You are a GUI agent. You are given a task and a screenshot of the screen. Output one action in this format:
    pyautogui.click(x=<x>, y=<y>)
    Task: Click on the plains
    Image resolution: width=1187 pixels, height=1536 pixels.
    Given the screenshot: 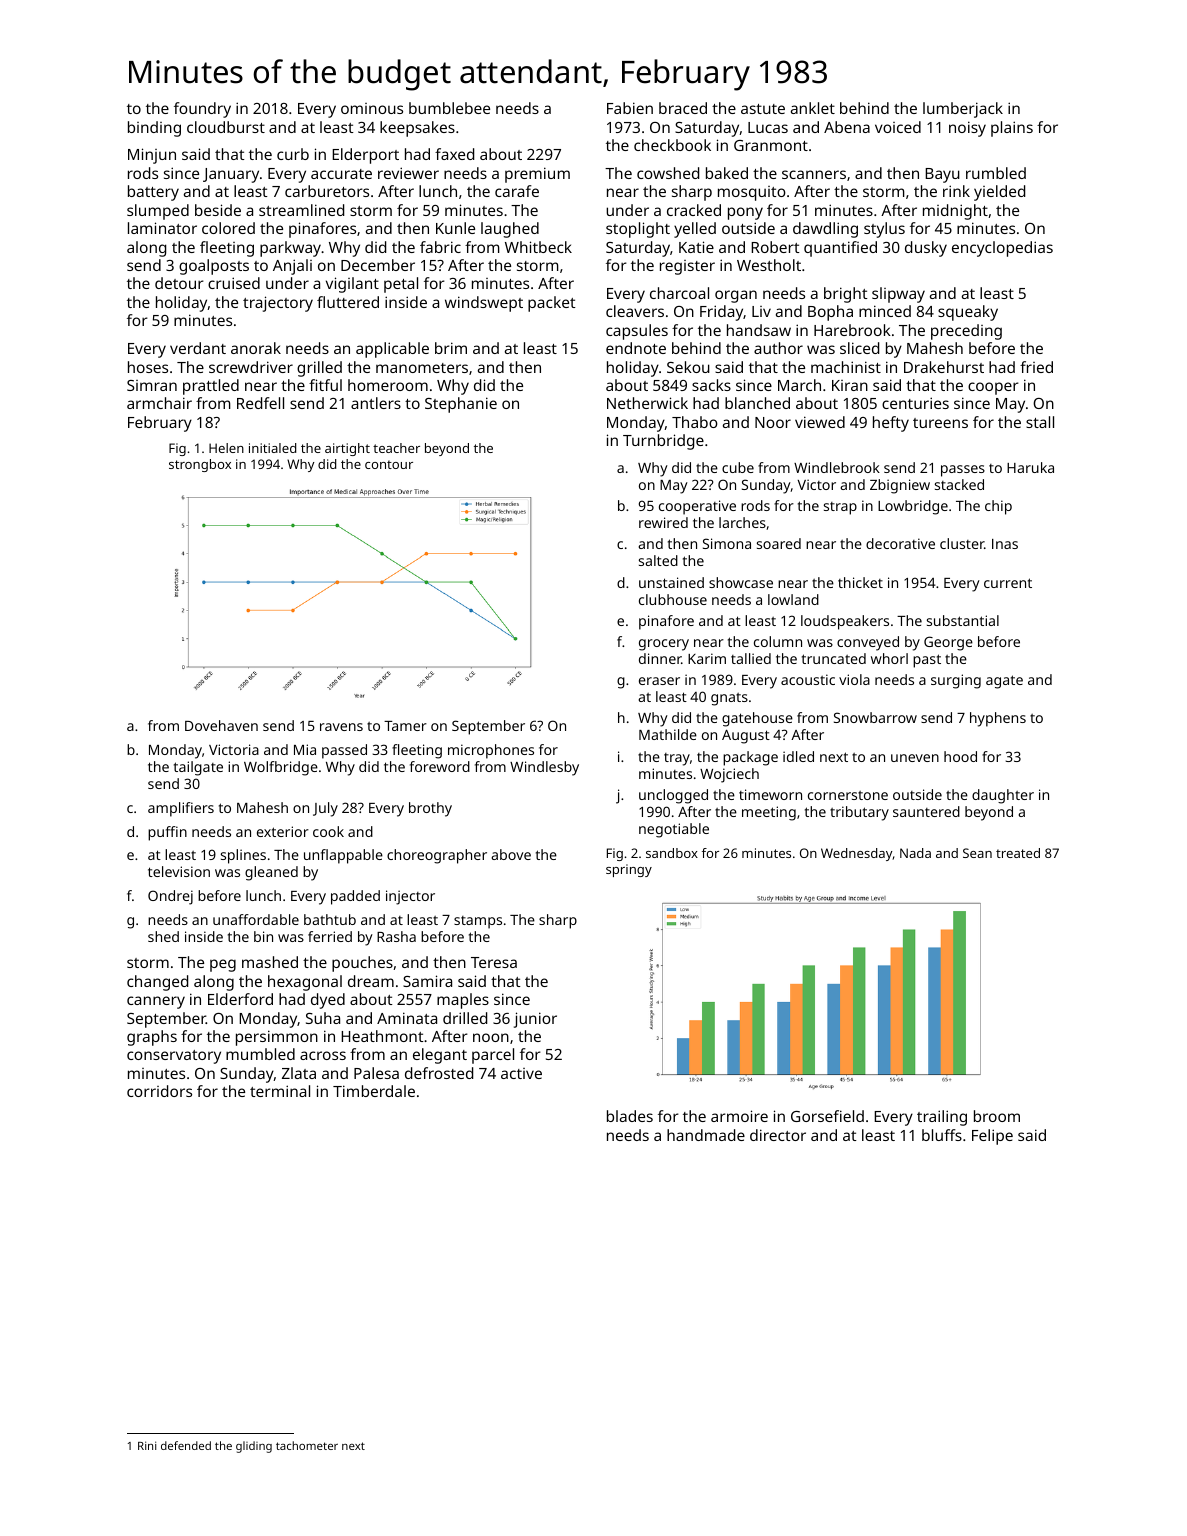 What is the action you would take?
    pyautogui.click(x=1012, y=129)
